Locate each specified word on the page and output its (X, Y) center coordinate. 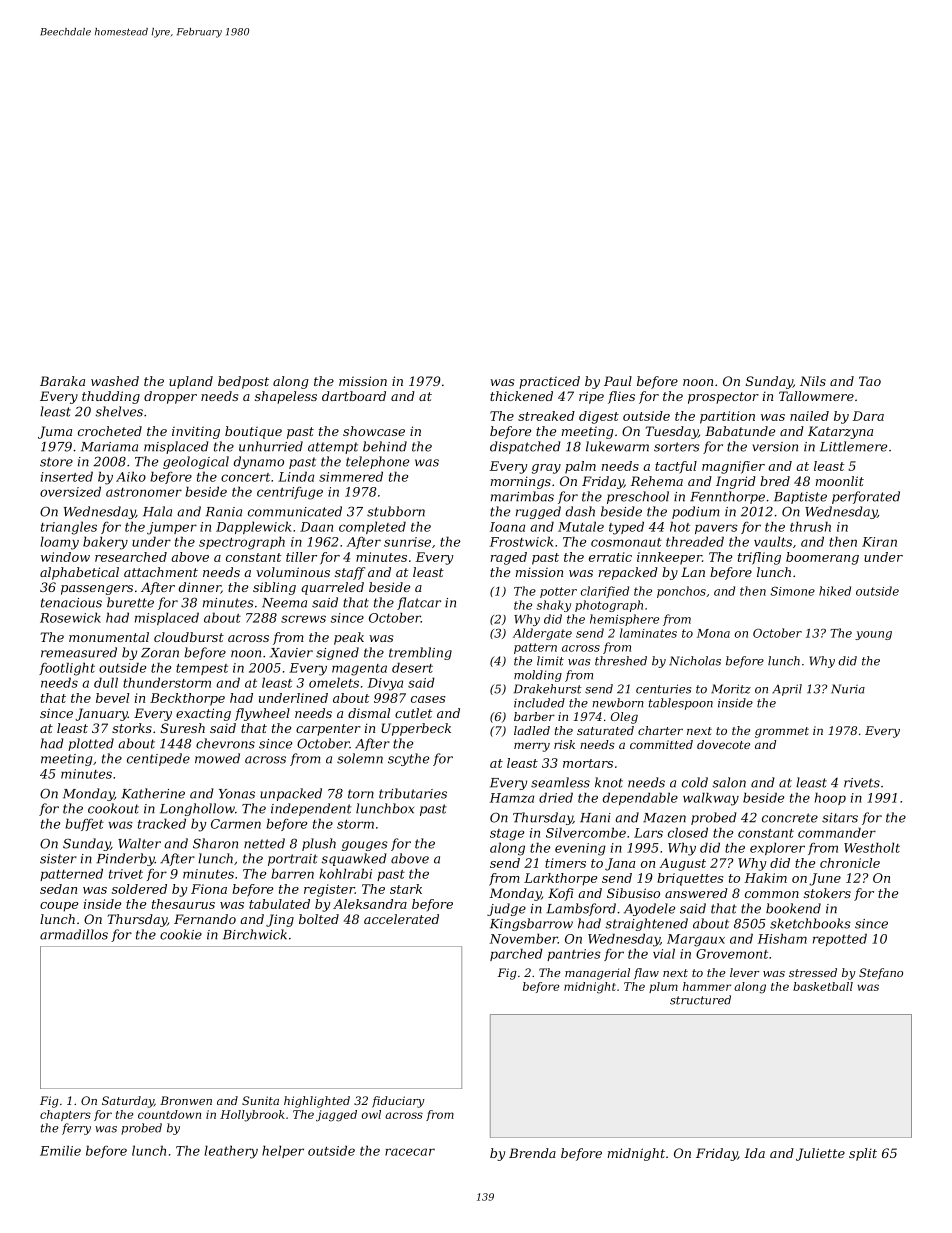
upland (191, 382)
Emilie (60, 1150)
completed (372, 527)
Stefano (881, 973)
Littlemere (853, 446)
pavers (716, 529)
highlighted (317, 1102)
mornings (521, 482)
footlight (67, 669)
